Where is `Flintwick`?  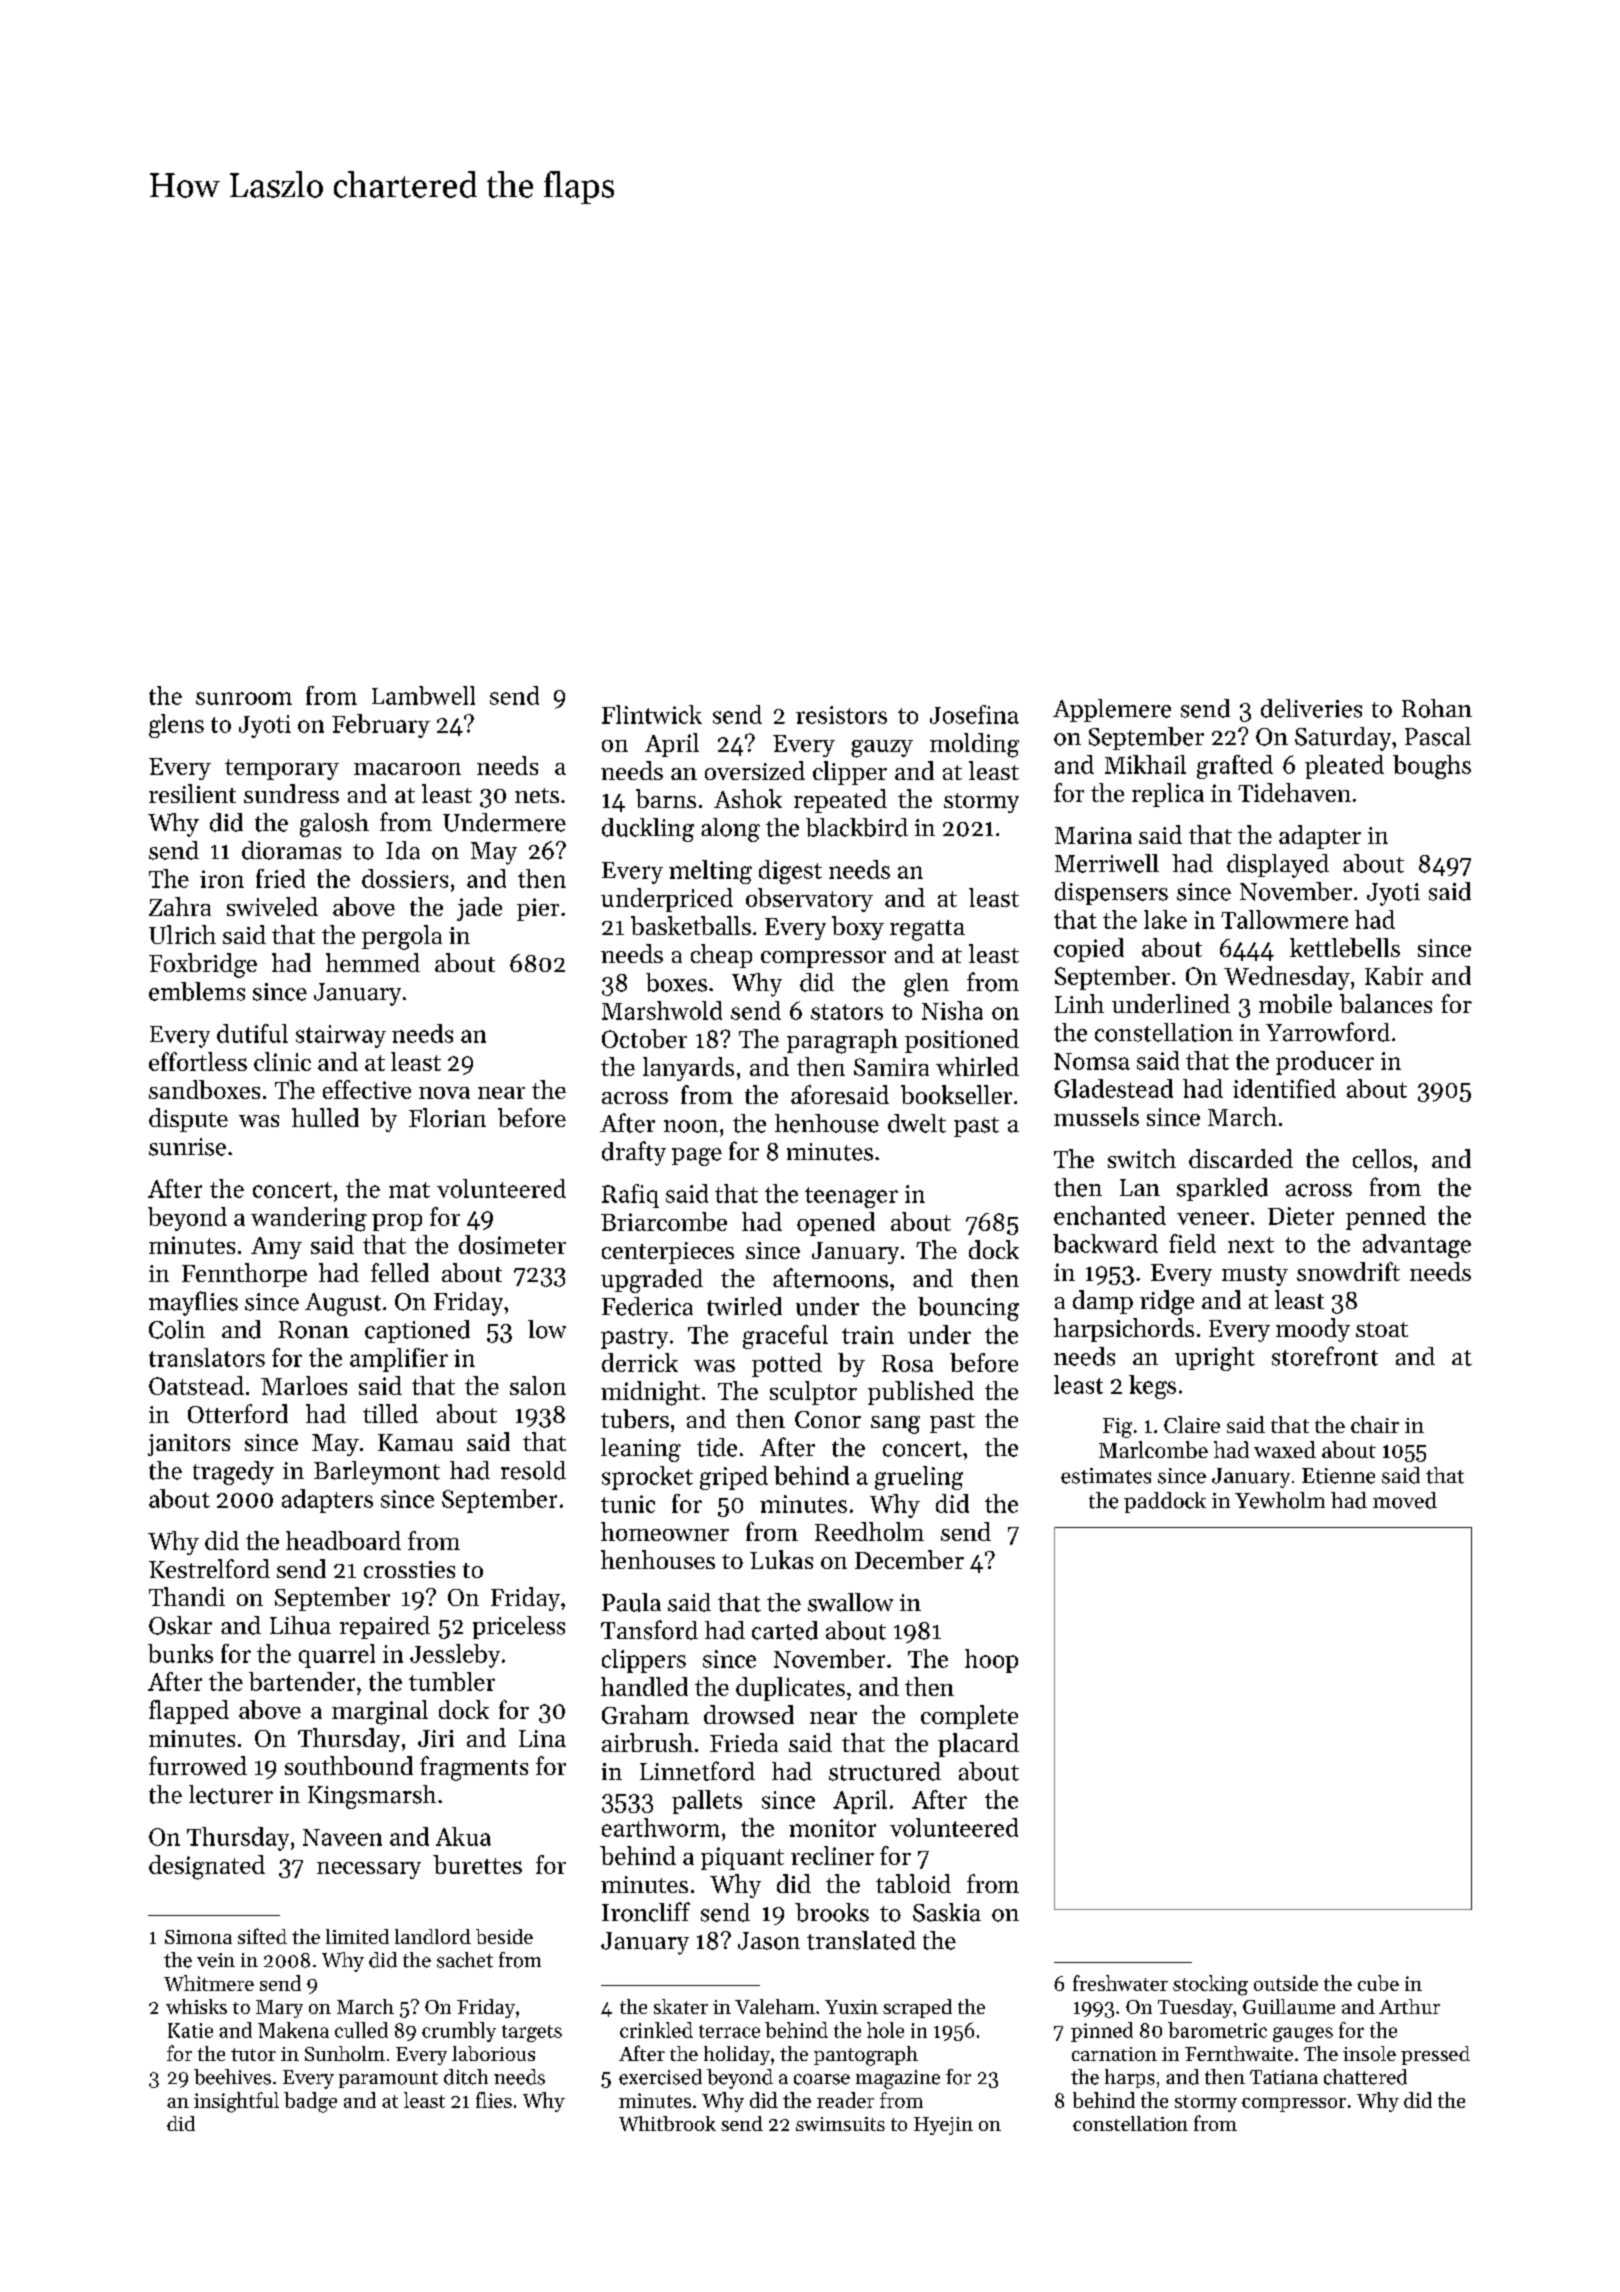 Flintwick is located at coordinates (652, 714).
